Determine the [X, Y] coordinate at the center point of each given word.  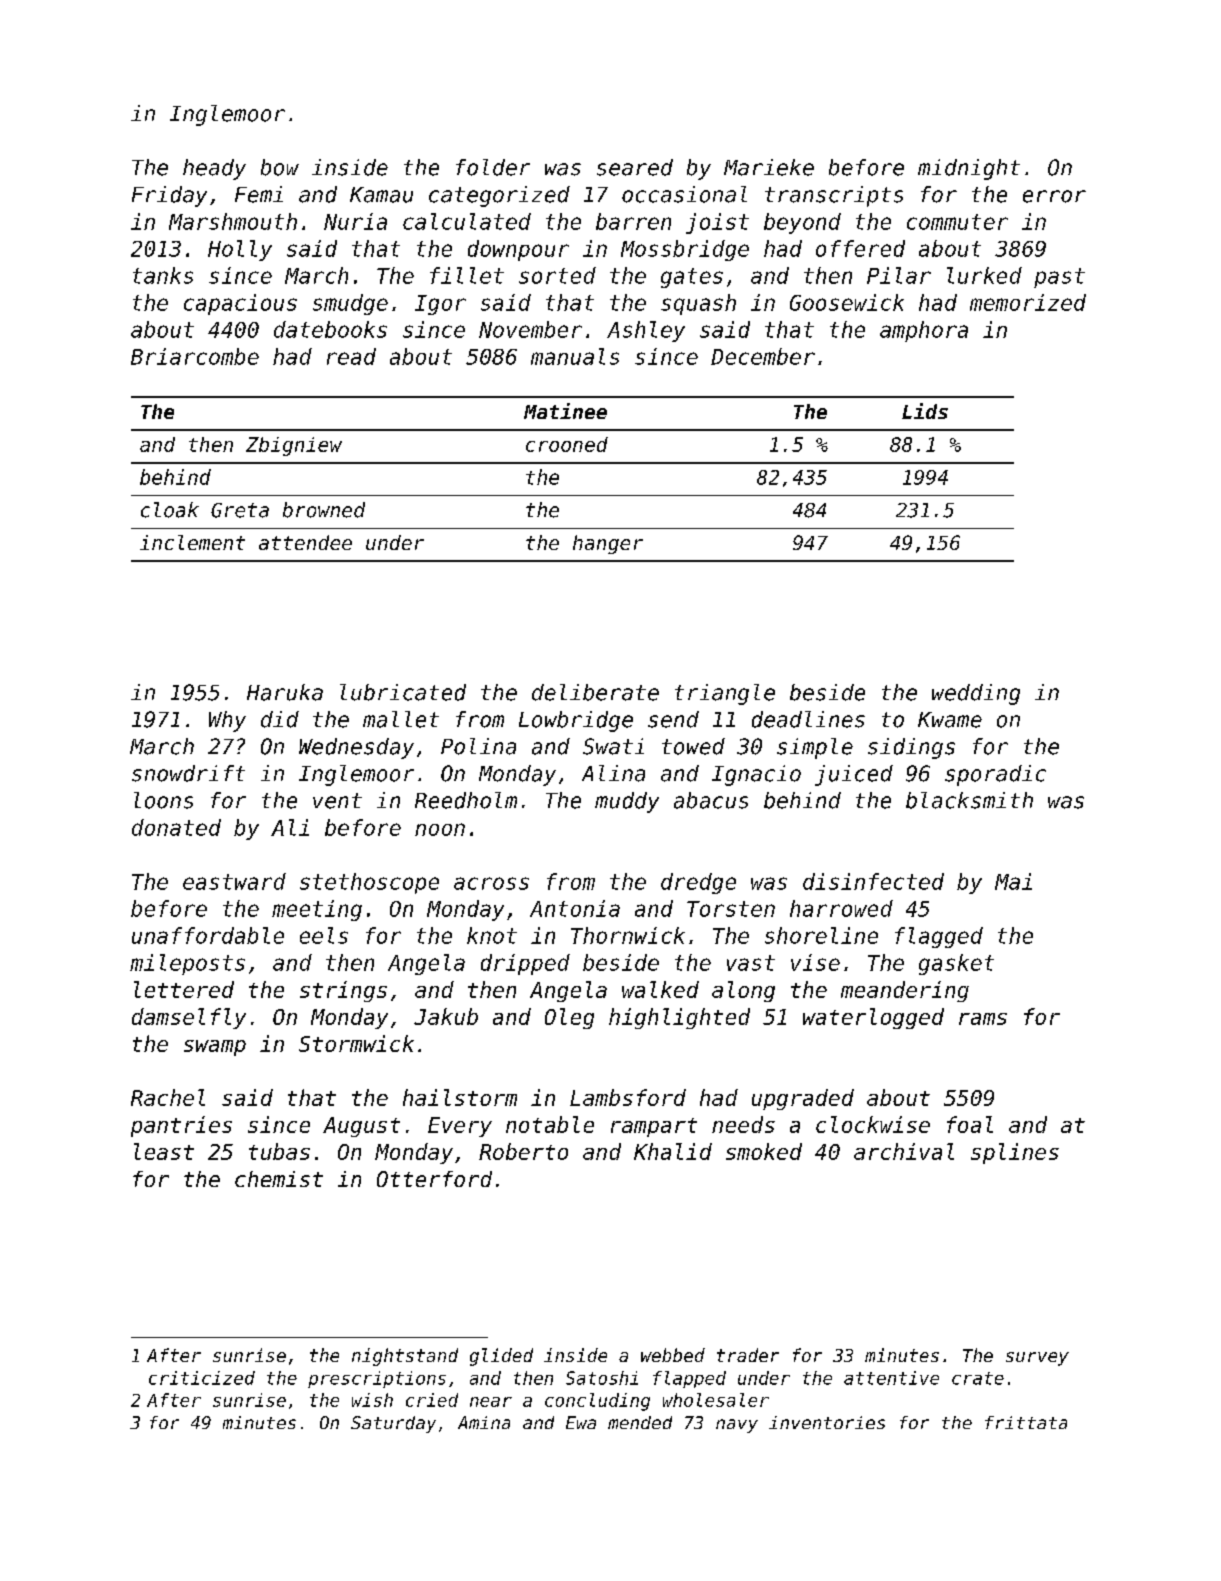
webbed [673, 1355]
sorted [557, 275]
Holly [240, 250]
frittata [1026, 1422]
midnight [969, 169]
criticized [202, 1378]
